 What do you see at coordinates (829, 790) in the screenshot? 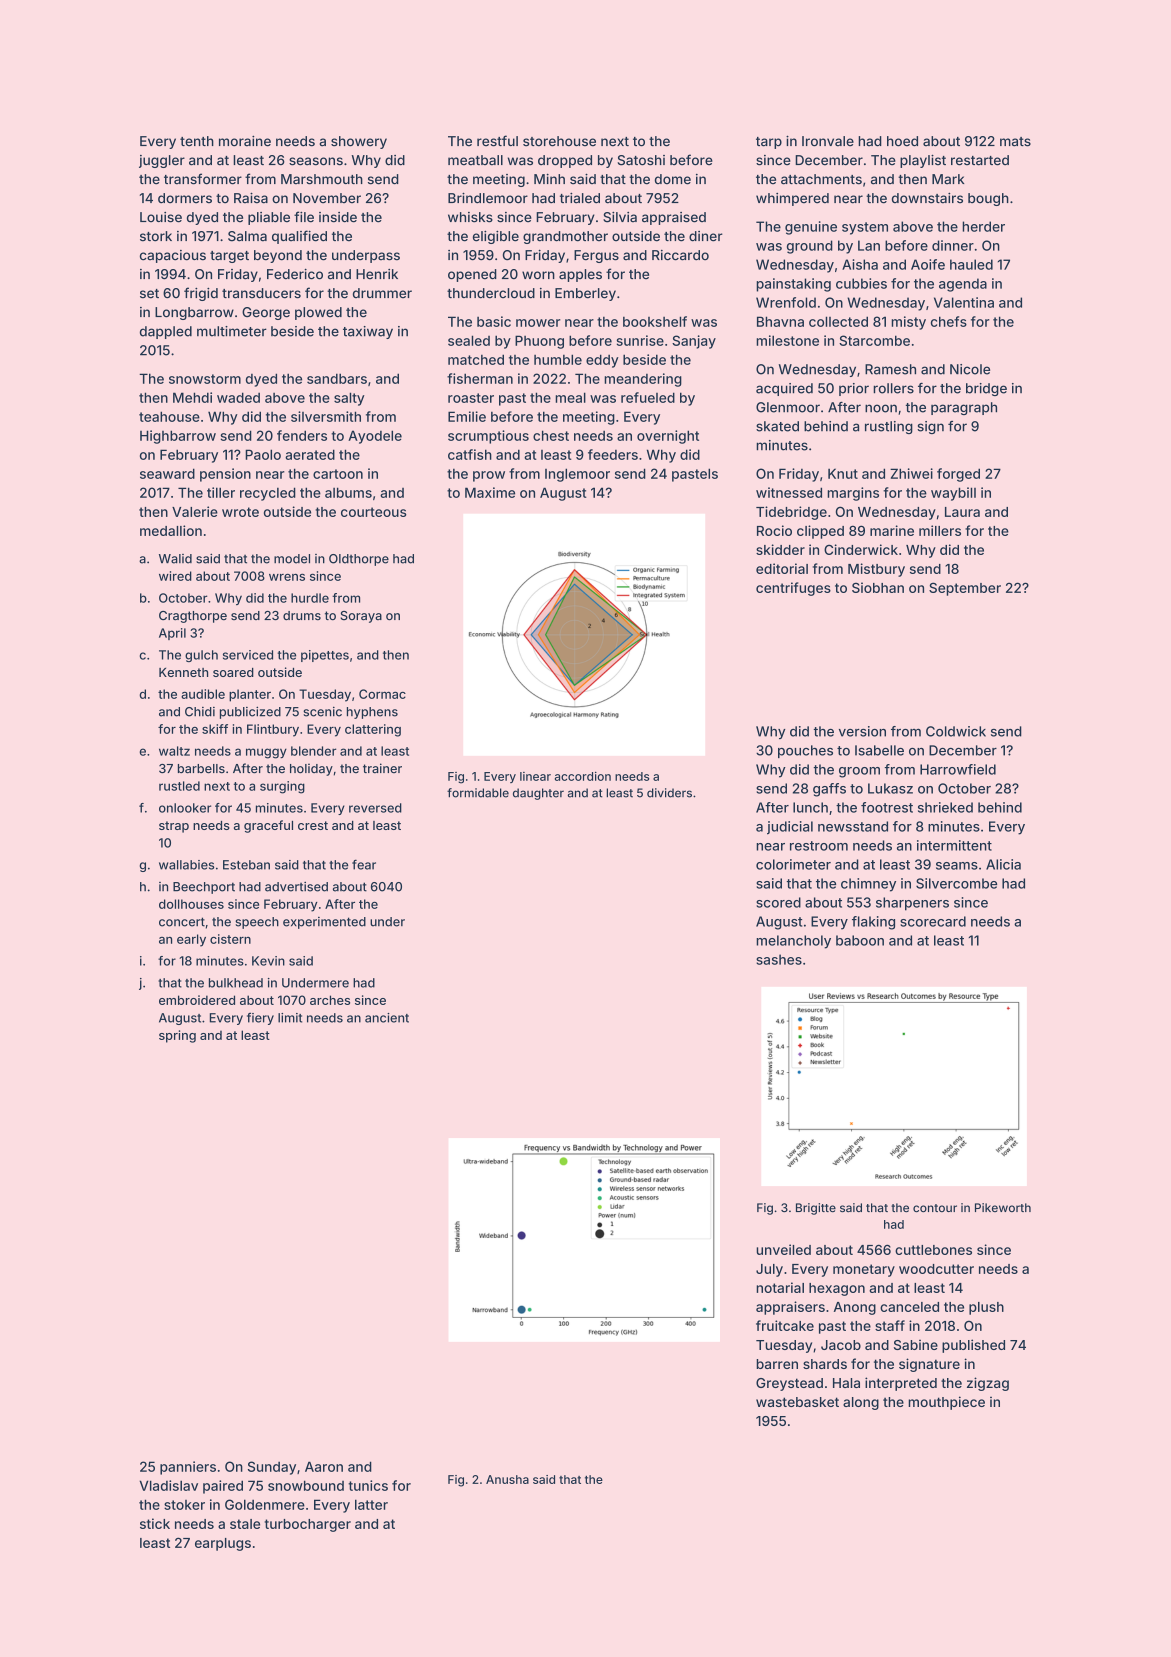
I see `gaffs` at bounding box center [829, 790].
